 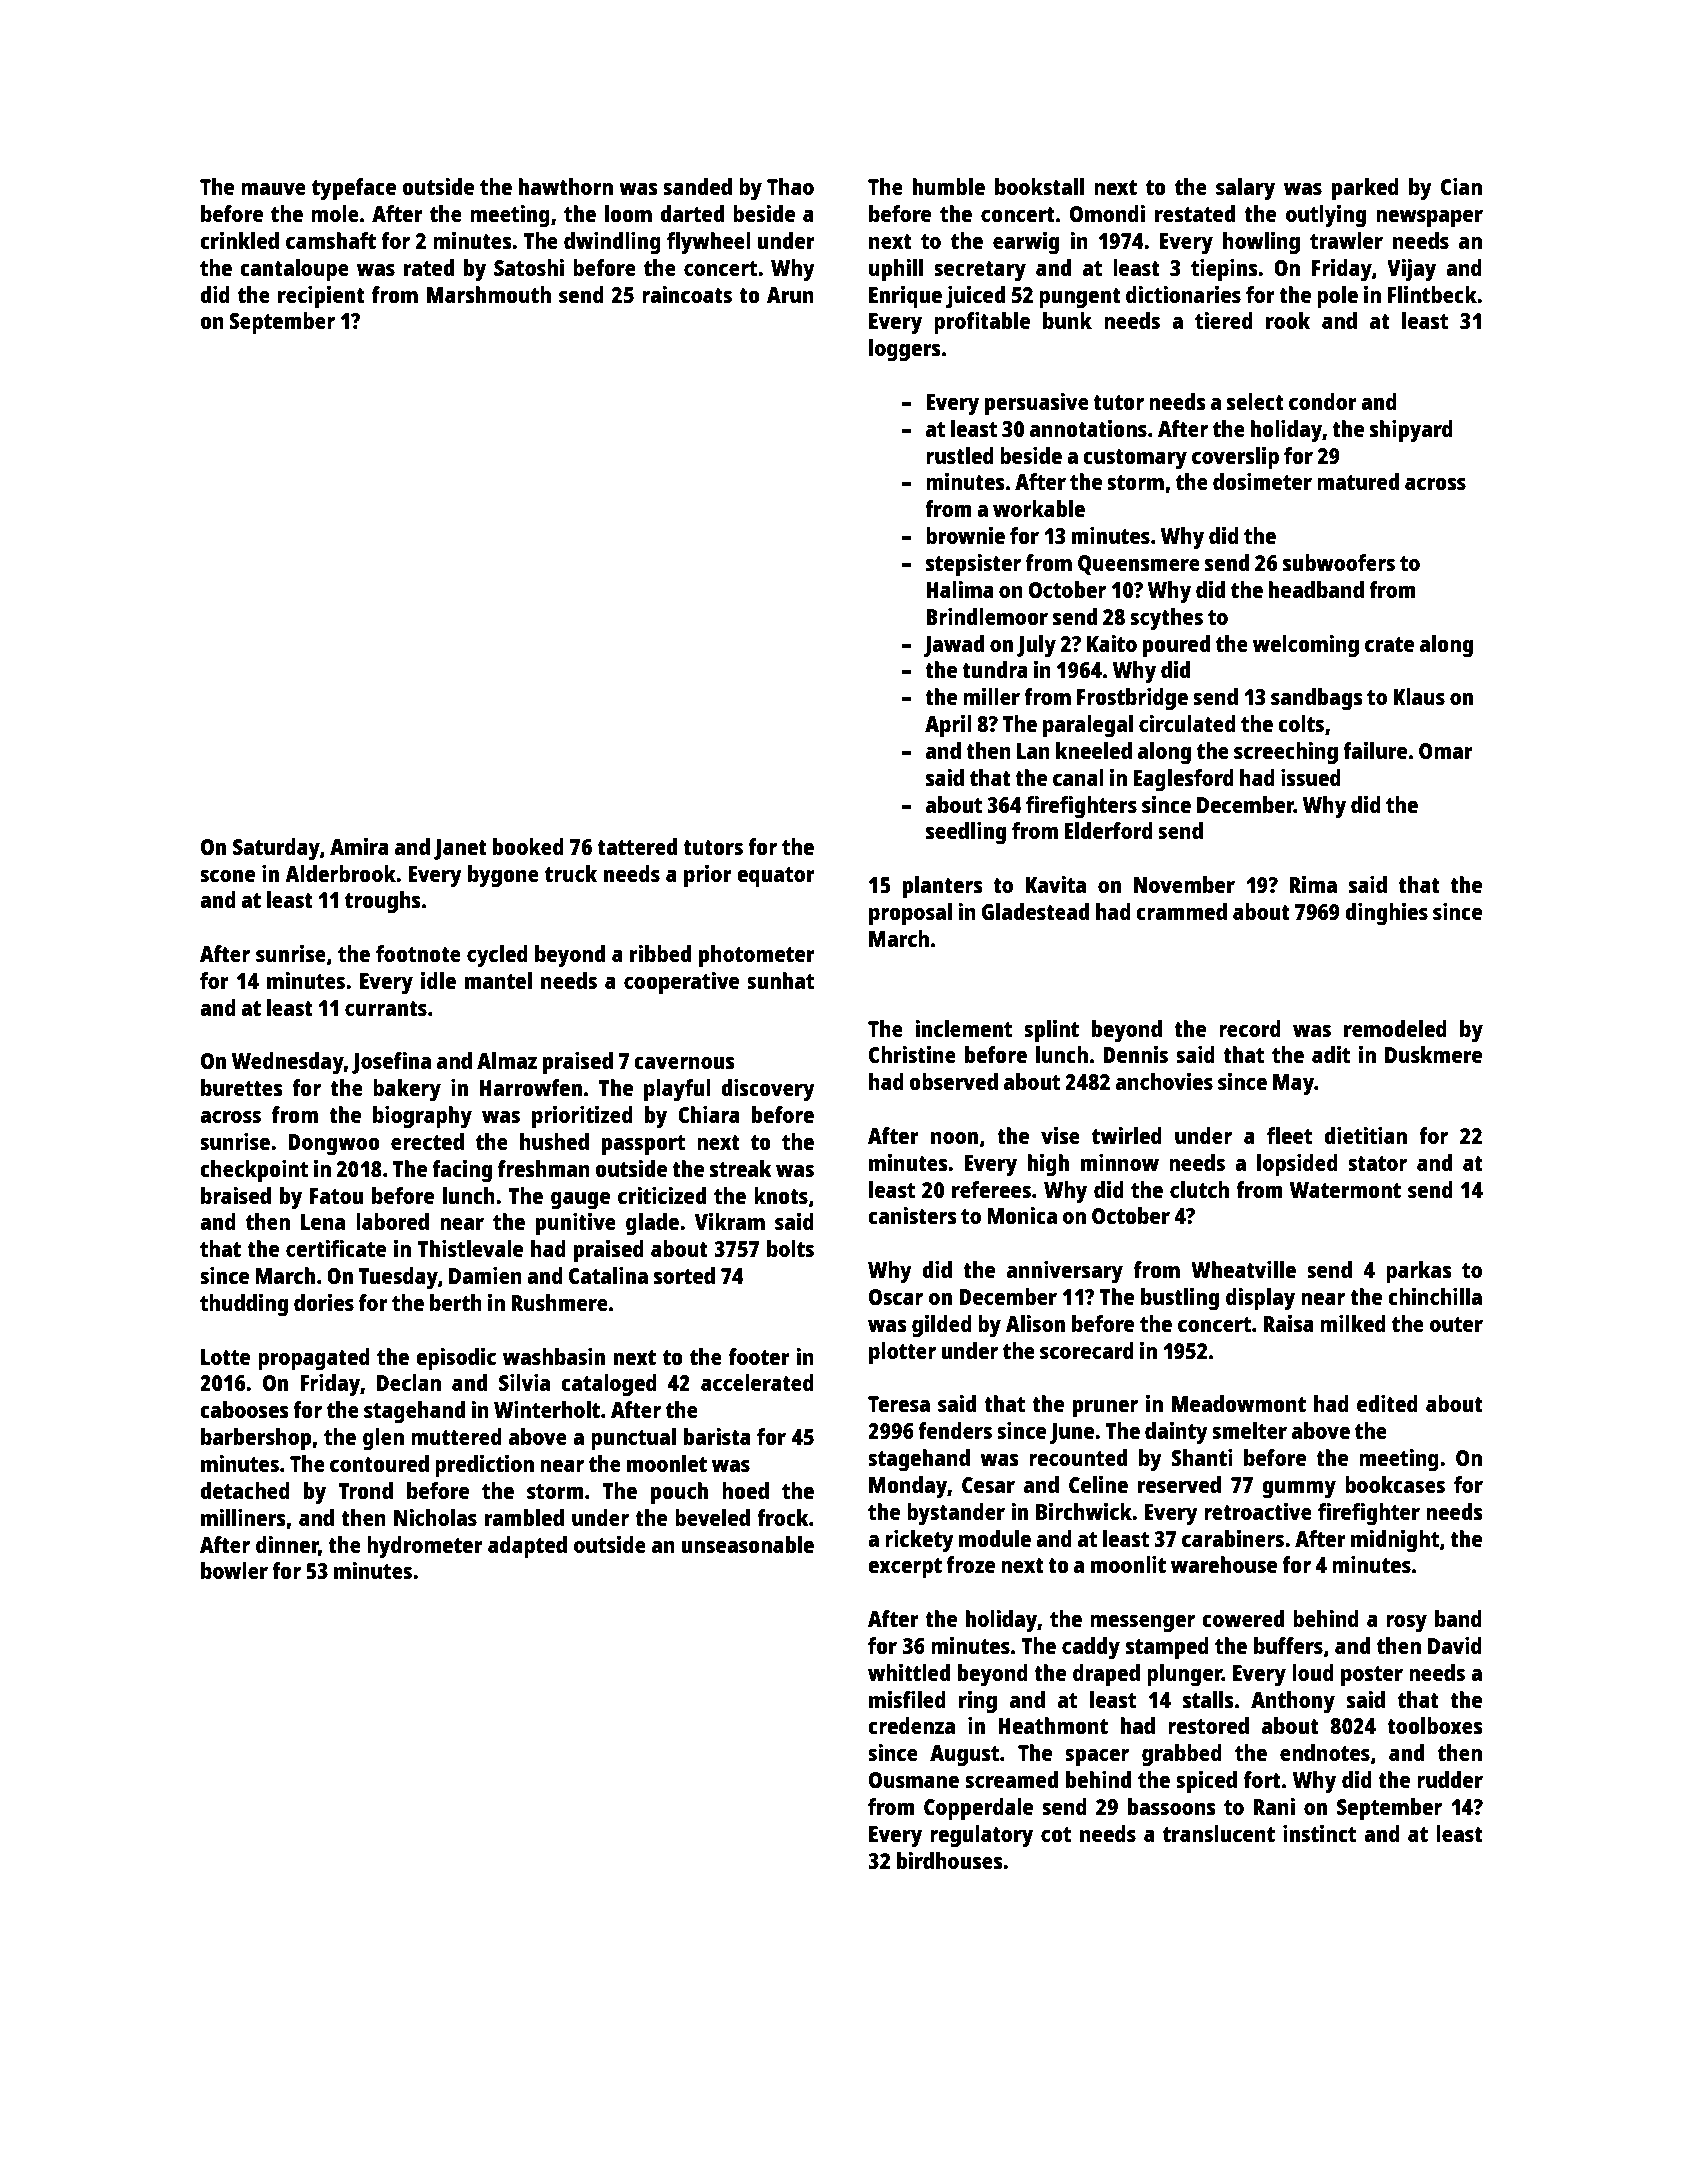 What do you see at coordinates (227, 876) in the image?
I see `scone` at bounding box center [227, 876].
